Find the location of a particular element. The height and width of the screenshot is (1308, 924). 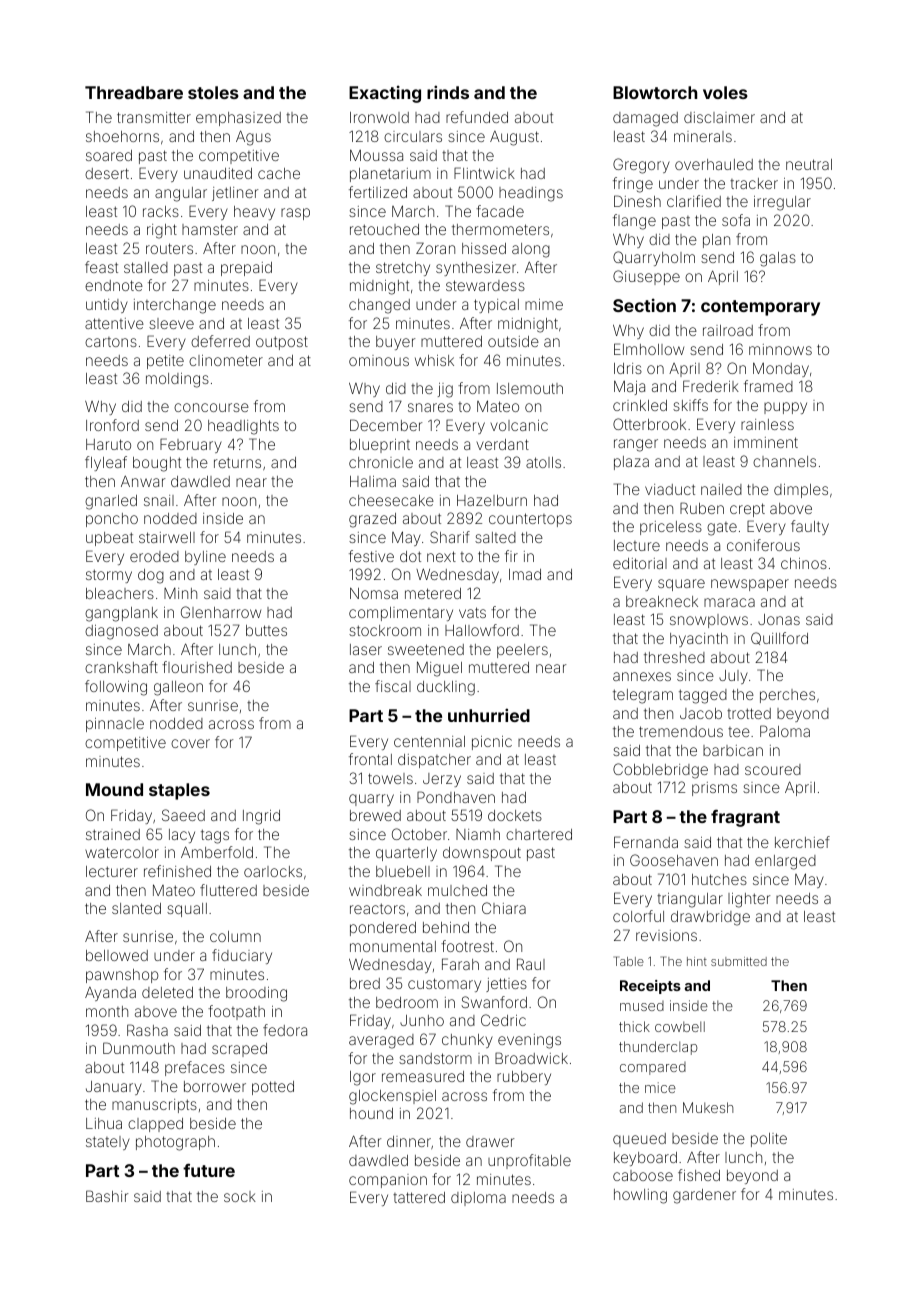

enlarged is located at coordinates (785, 862).
